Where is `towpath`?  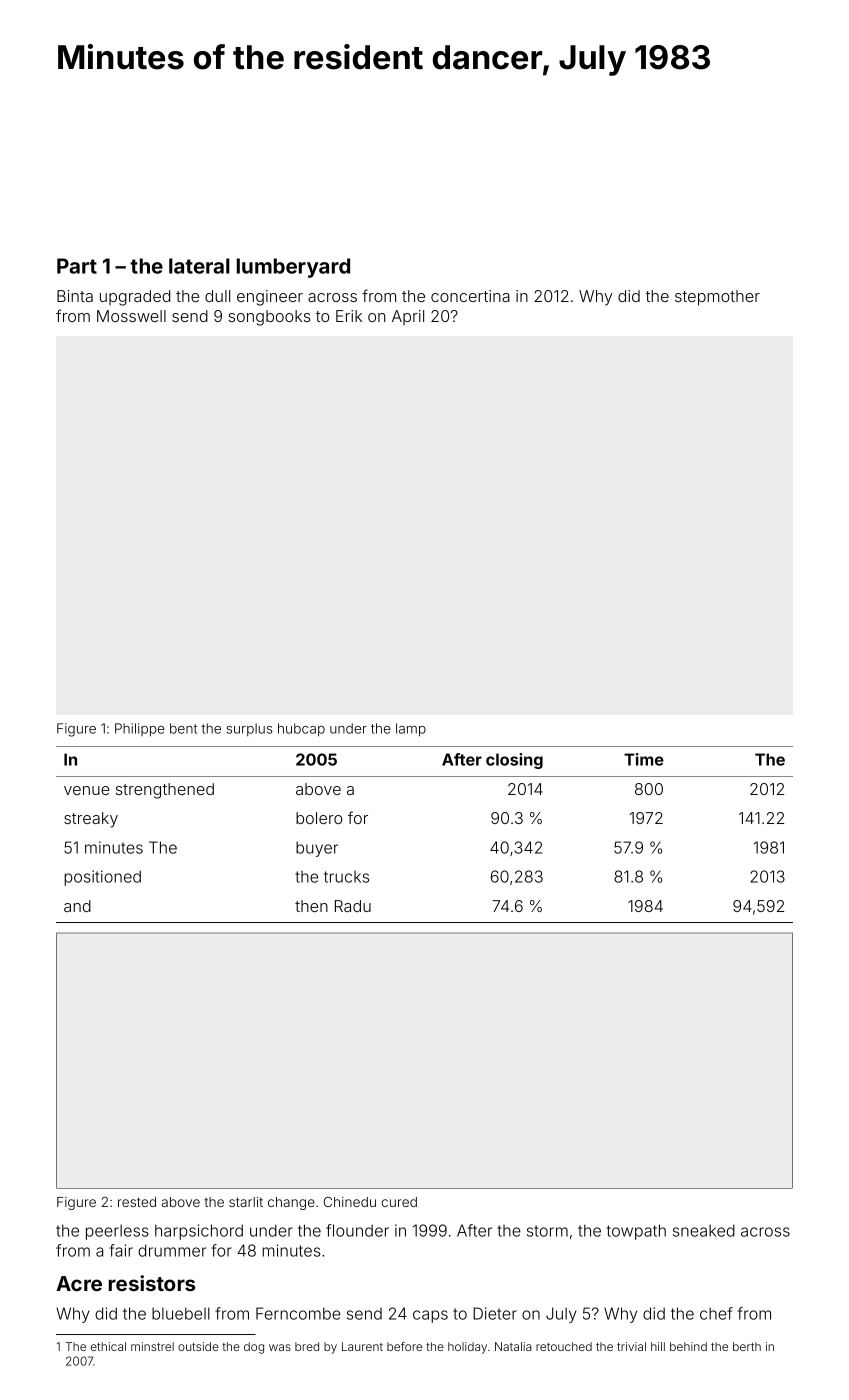 towpath is located at coordinates (636, 1232).
